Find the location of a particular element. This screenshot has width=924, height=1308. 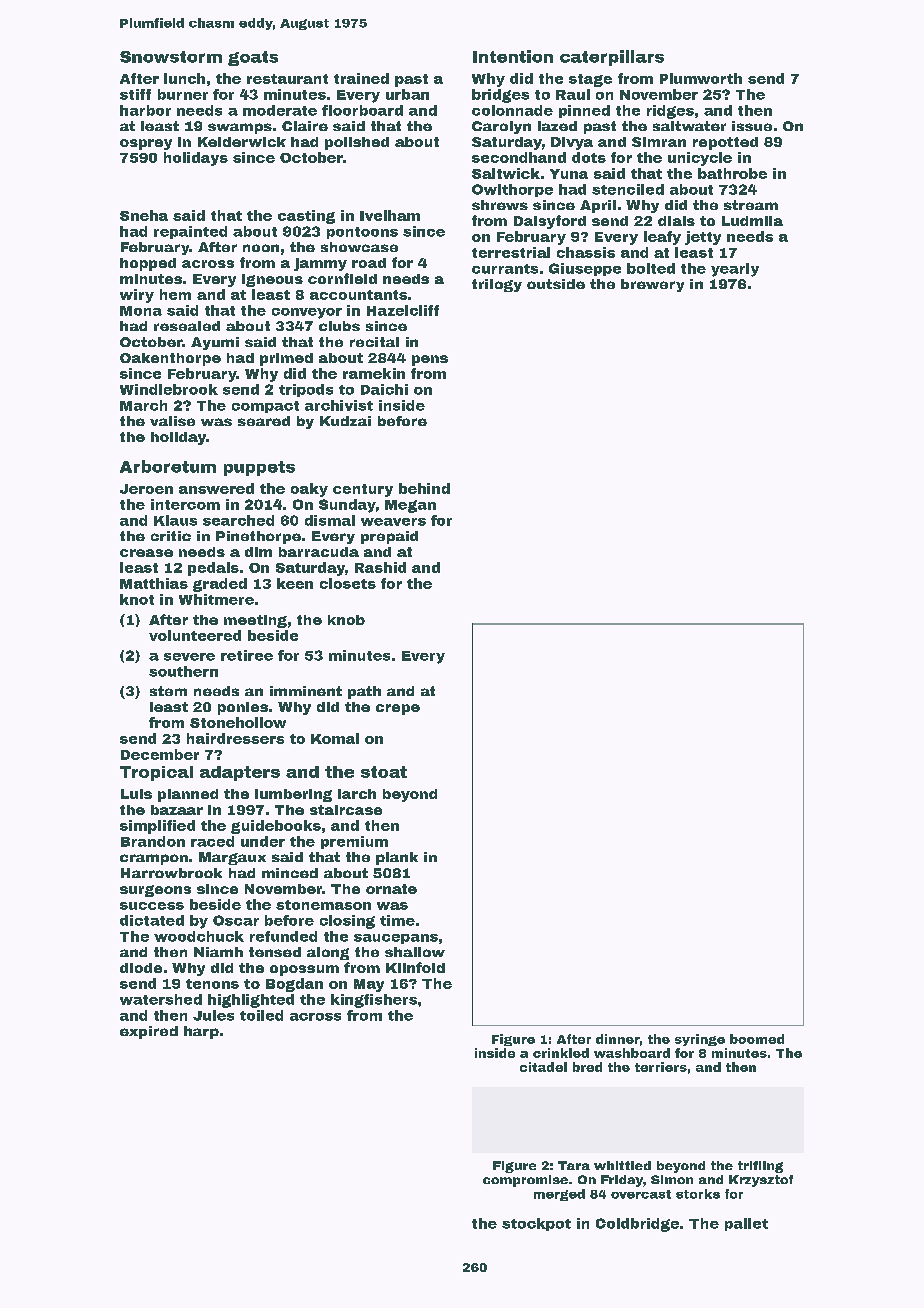

pens is located at coordinates (430, 360).
